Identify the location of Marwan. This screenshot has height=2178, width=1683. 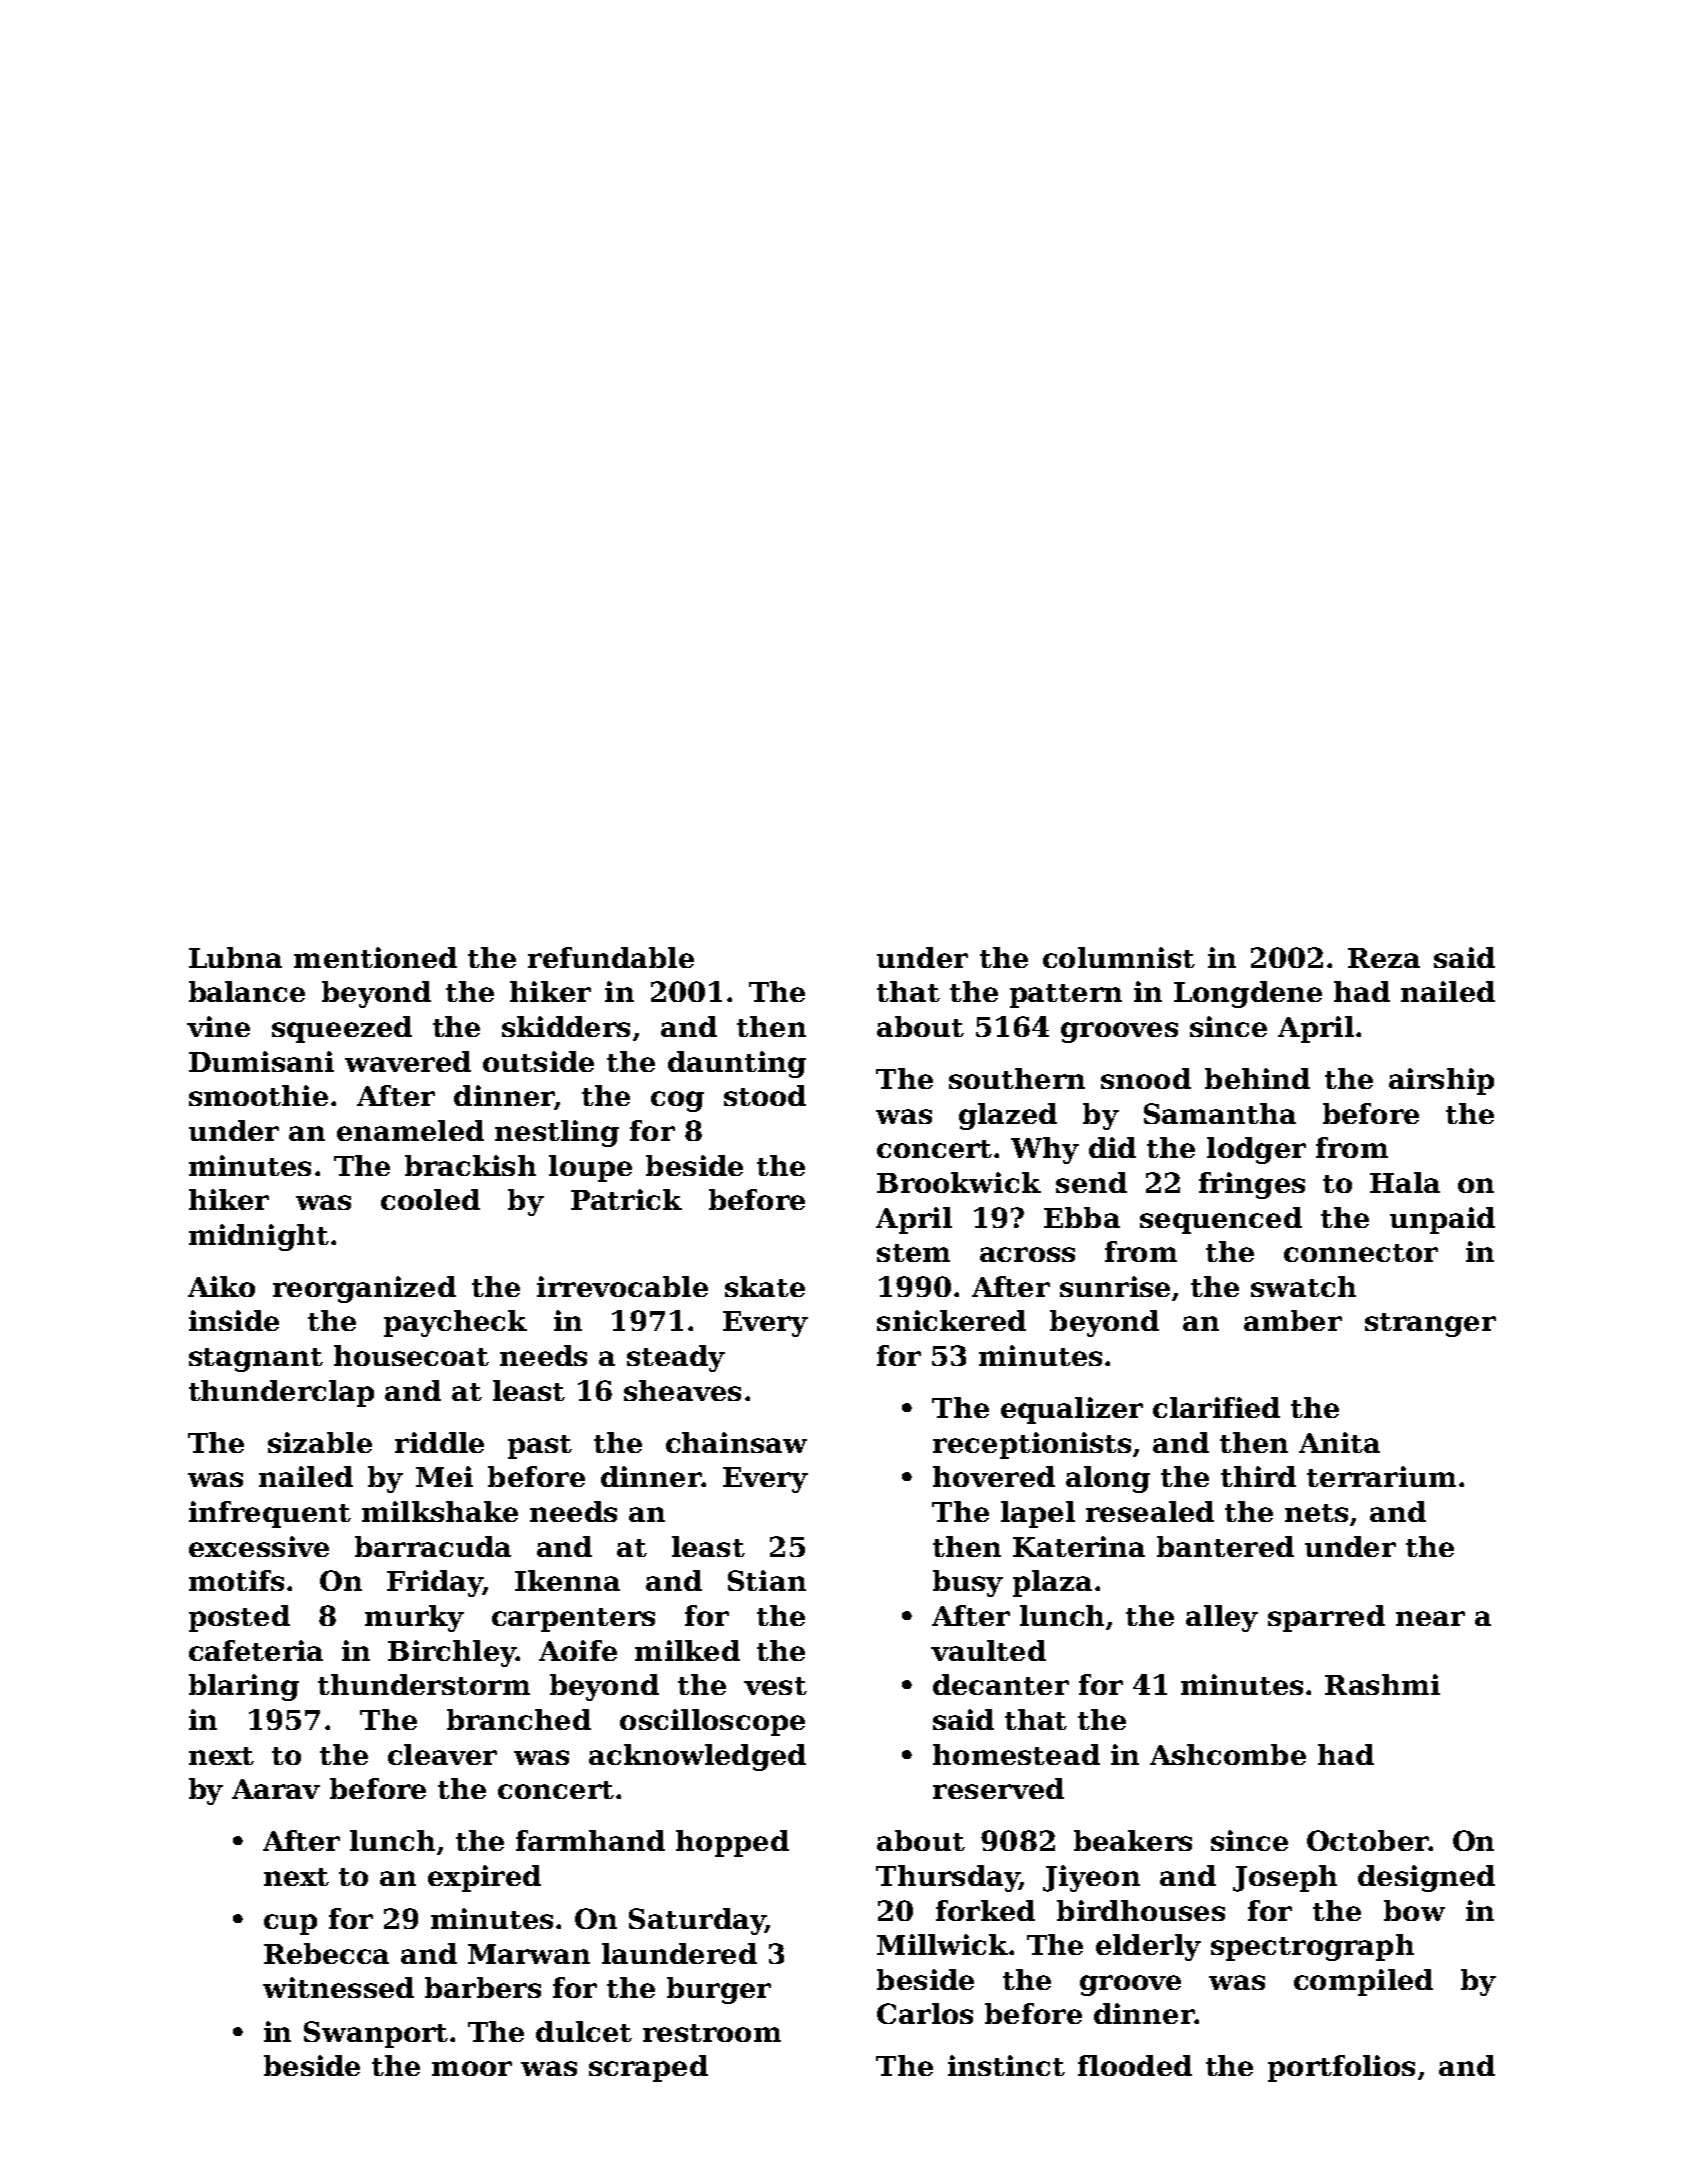
(529, 1954).
